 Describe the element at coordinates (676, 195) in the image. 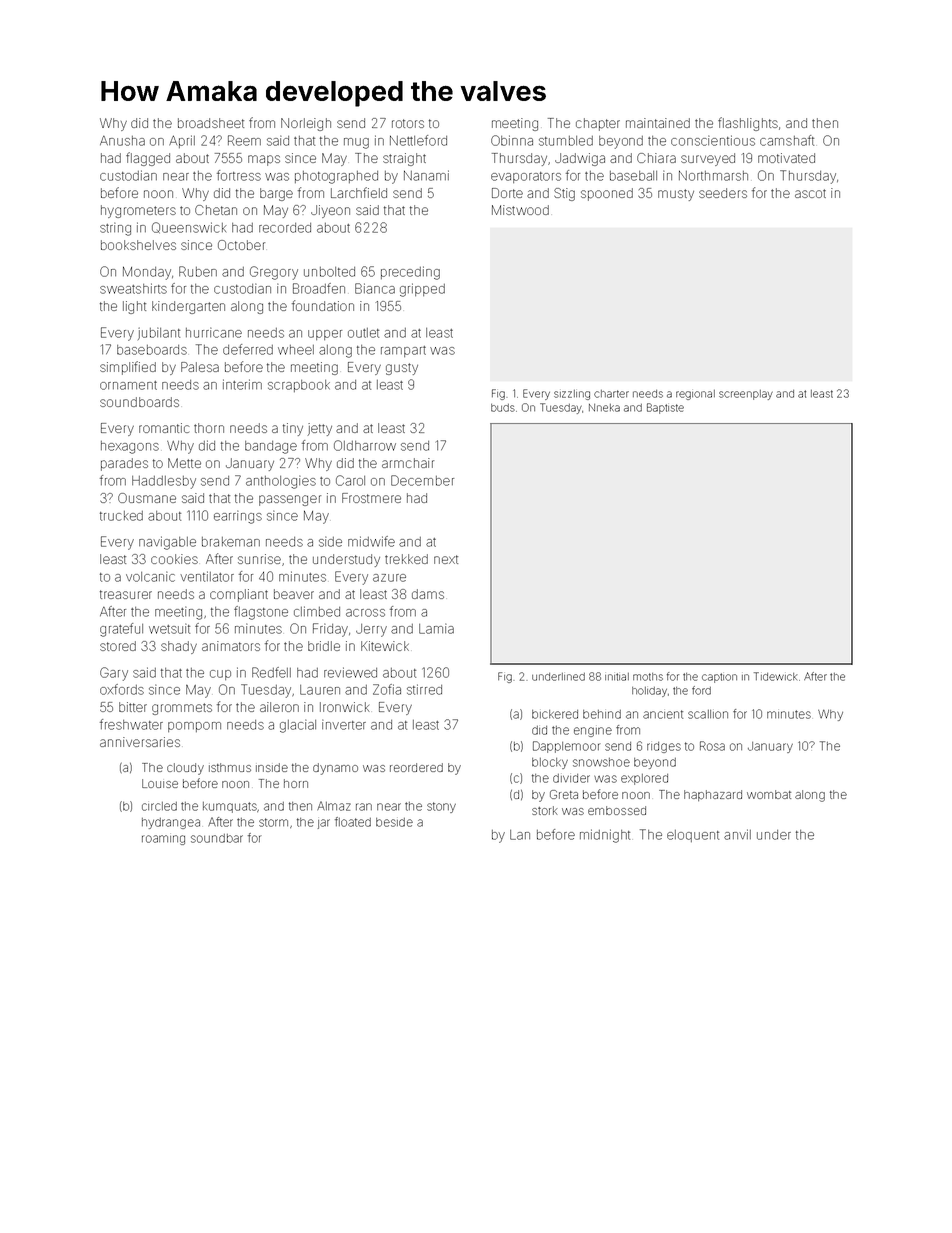

I see `musty` at that location.
